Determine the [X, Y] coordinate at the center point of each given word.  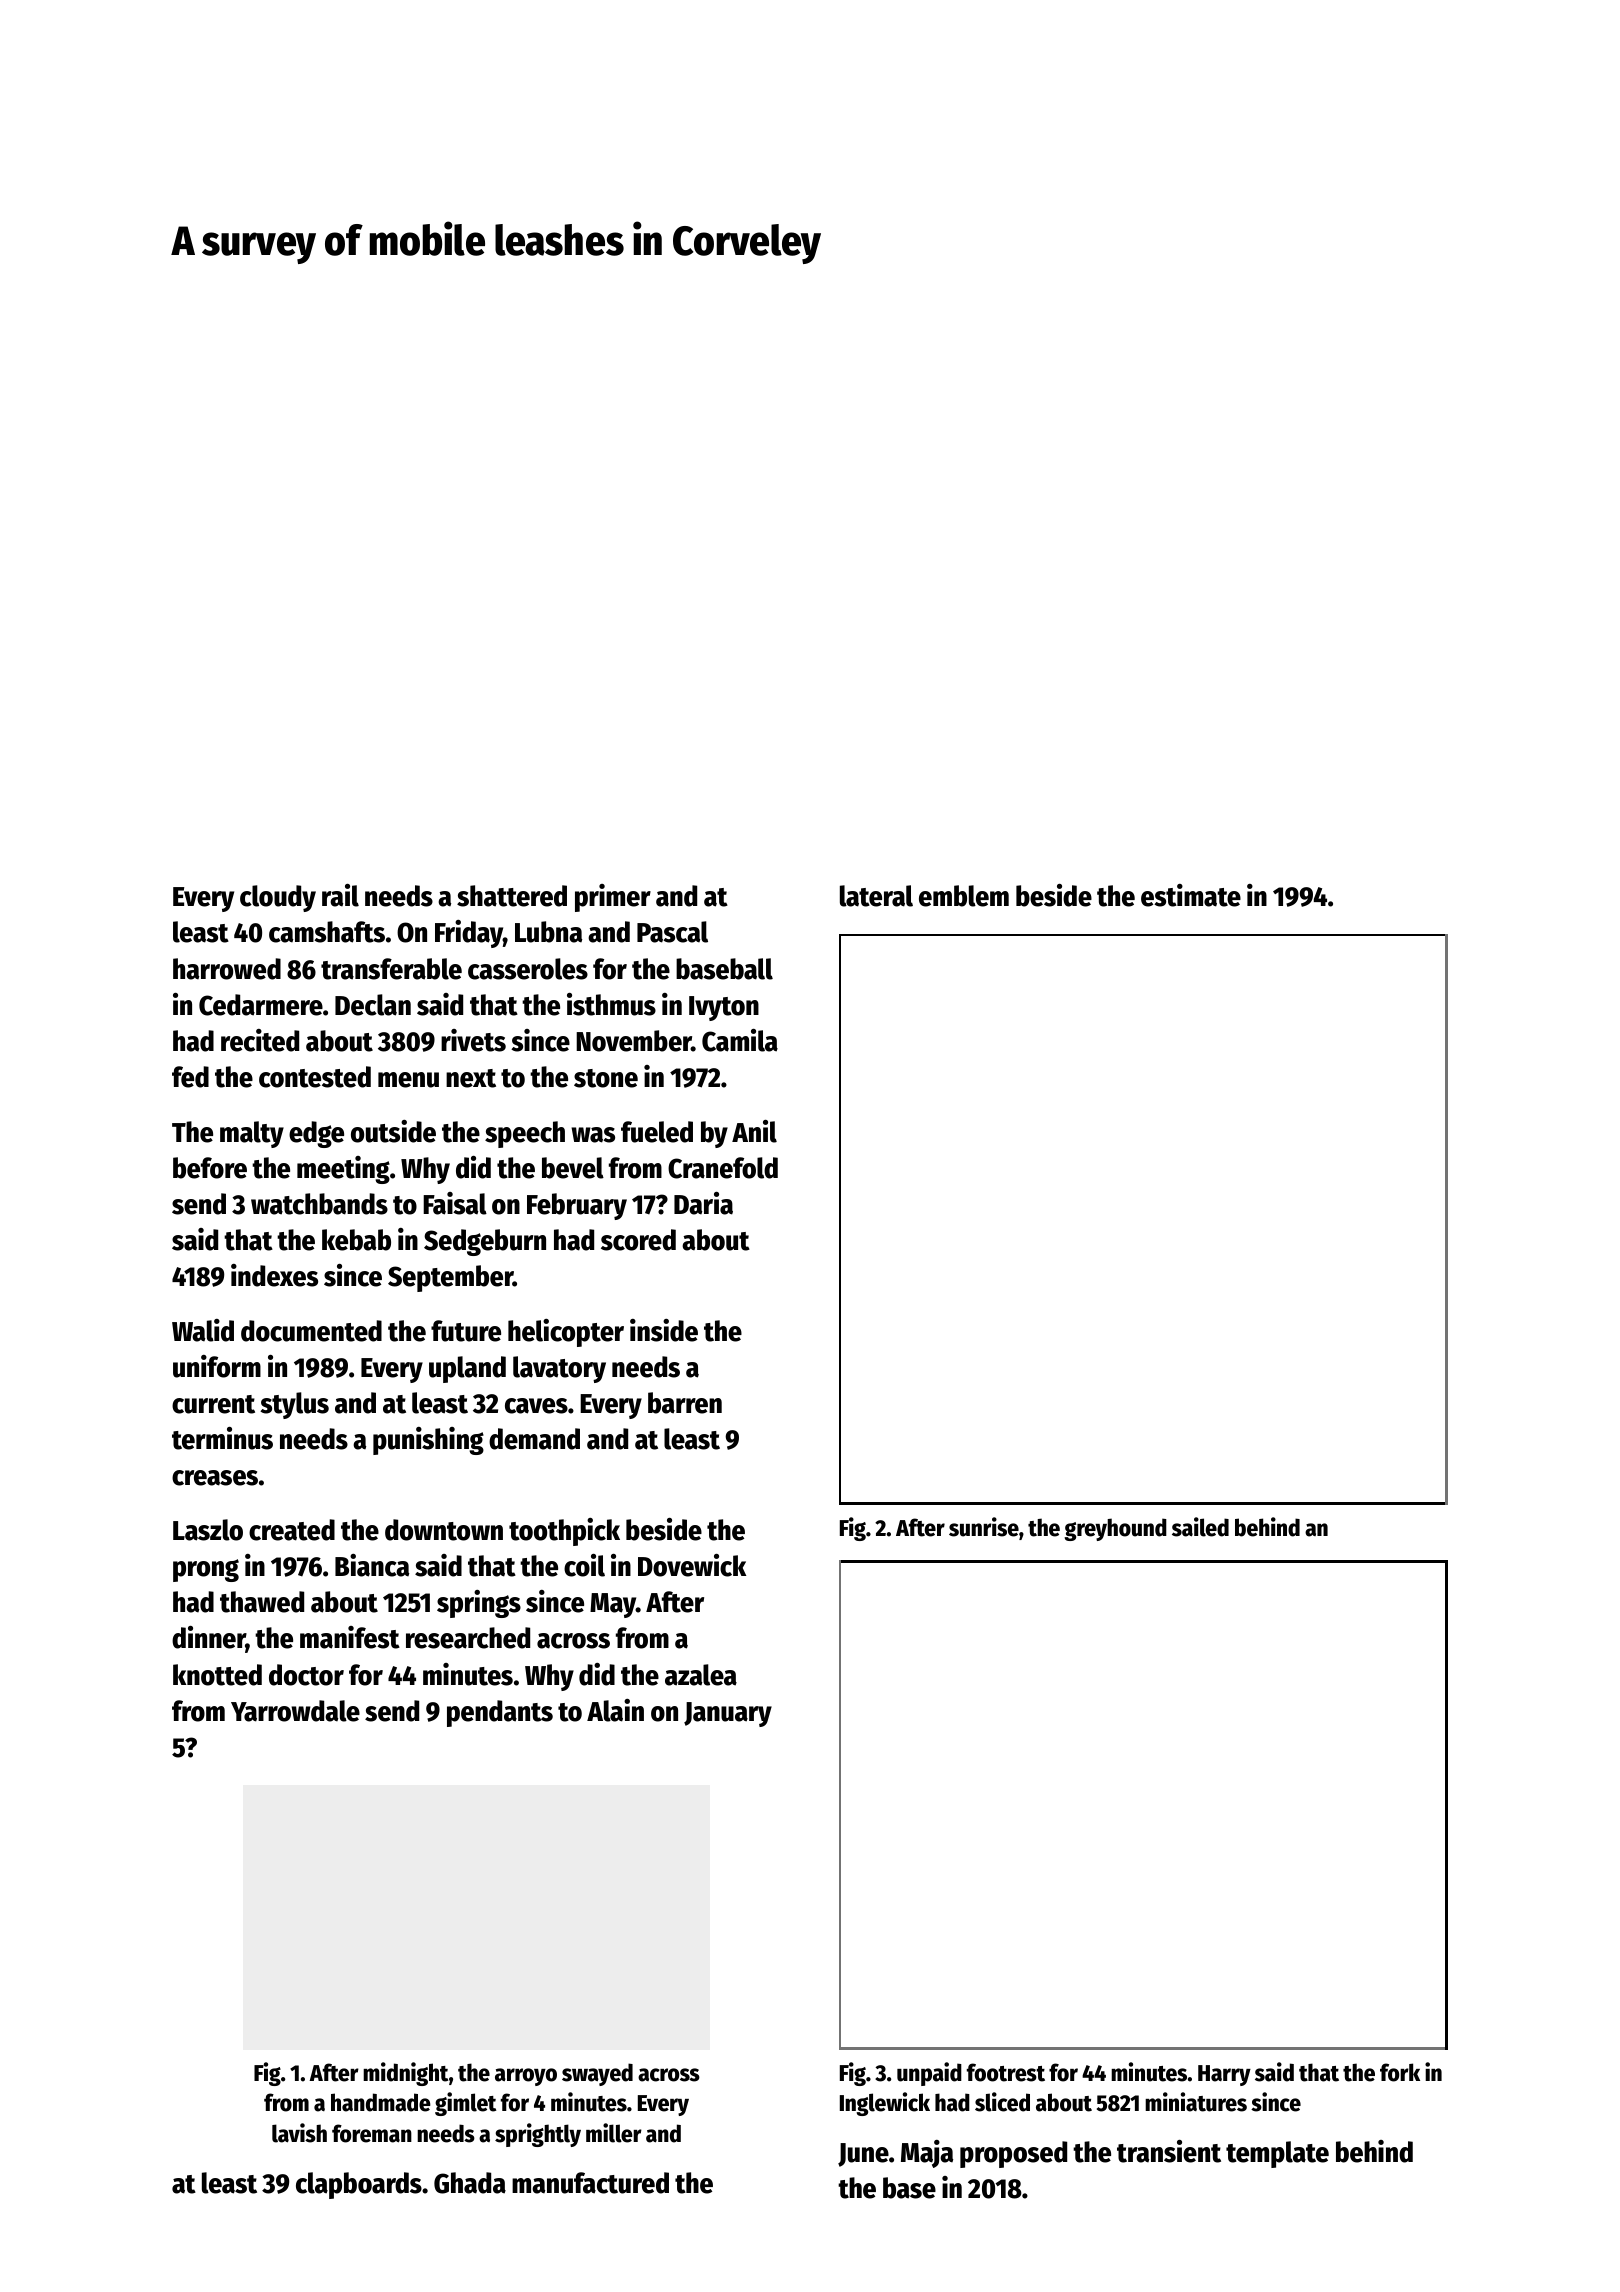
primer [613, 898]
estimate [1191, 895]
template [1277, 2154]
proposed [1013, 2154]
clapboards [359, 2185]
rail [340, 895]
